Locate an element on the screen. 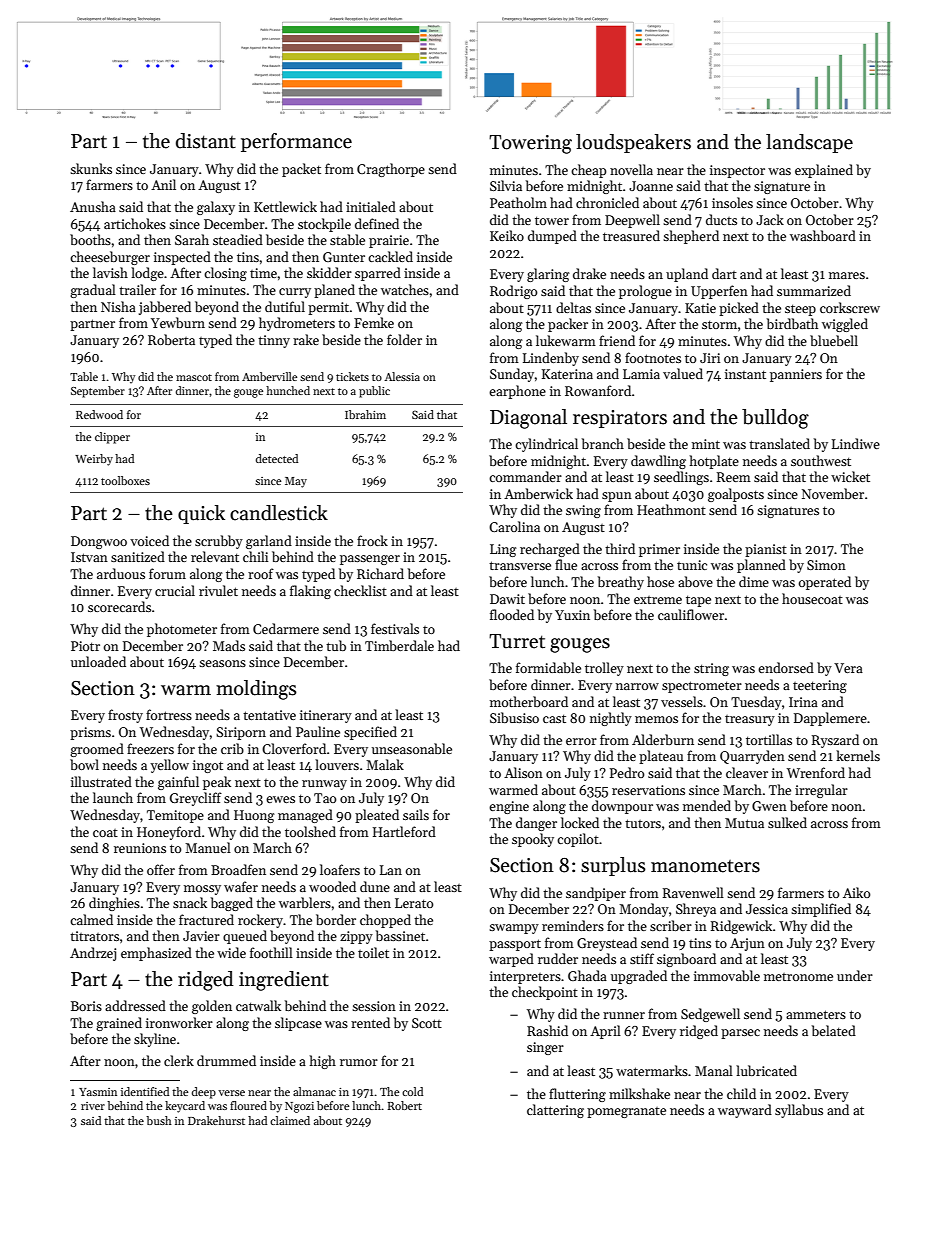 This screenshot has width=952, height=1233. bush is located at coordinates (159, 1120).
